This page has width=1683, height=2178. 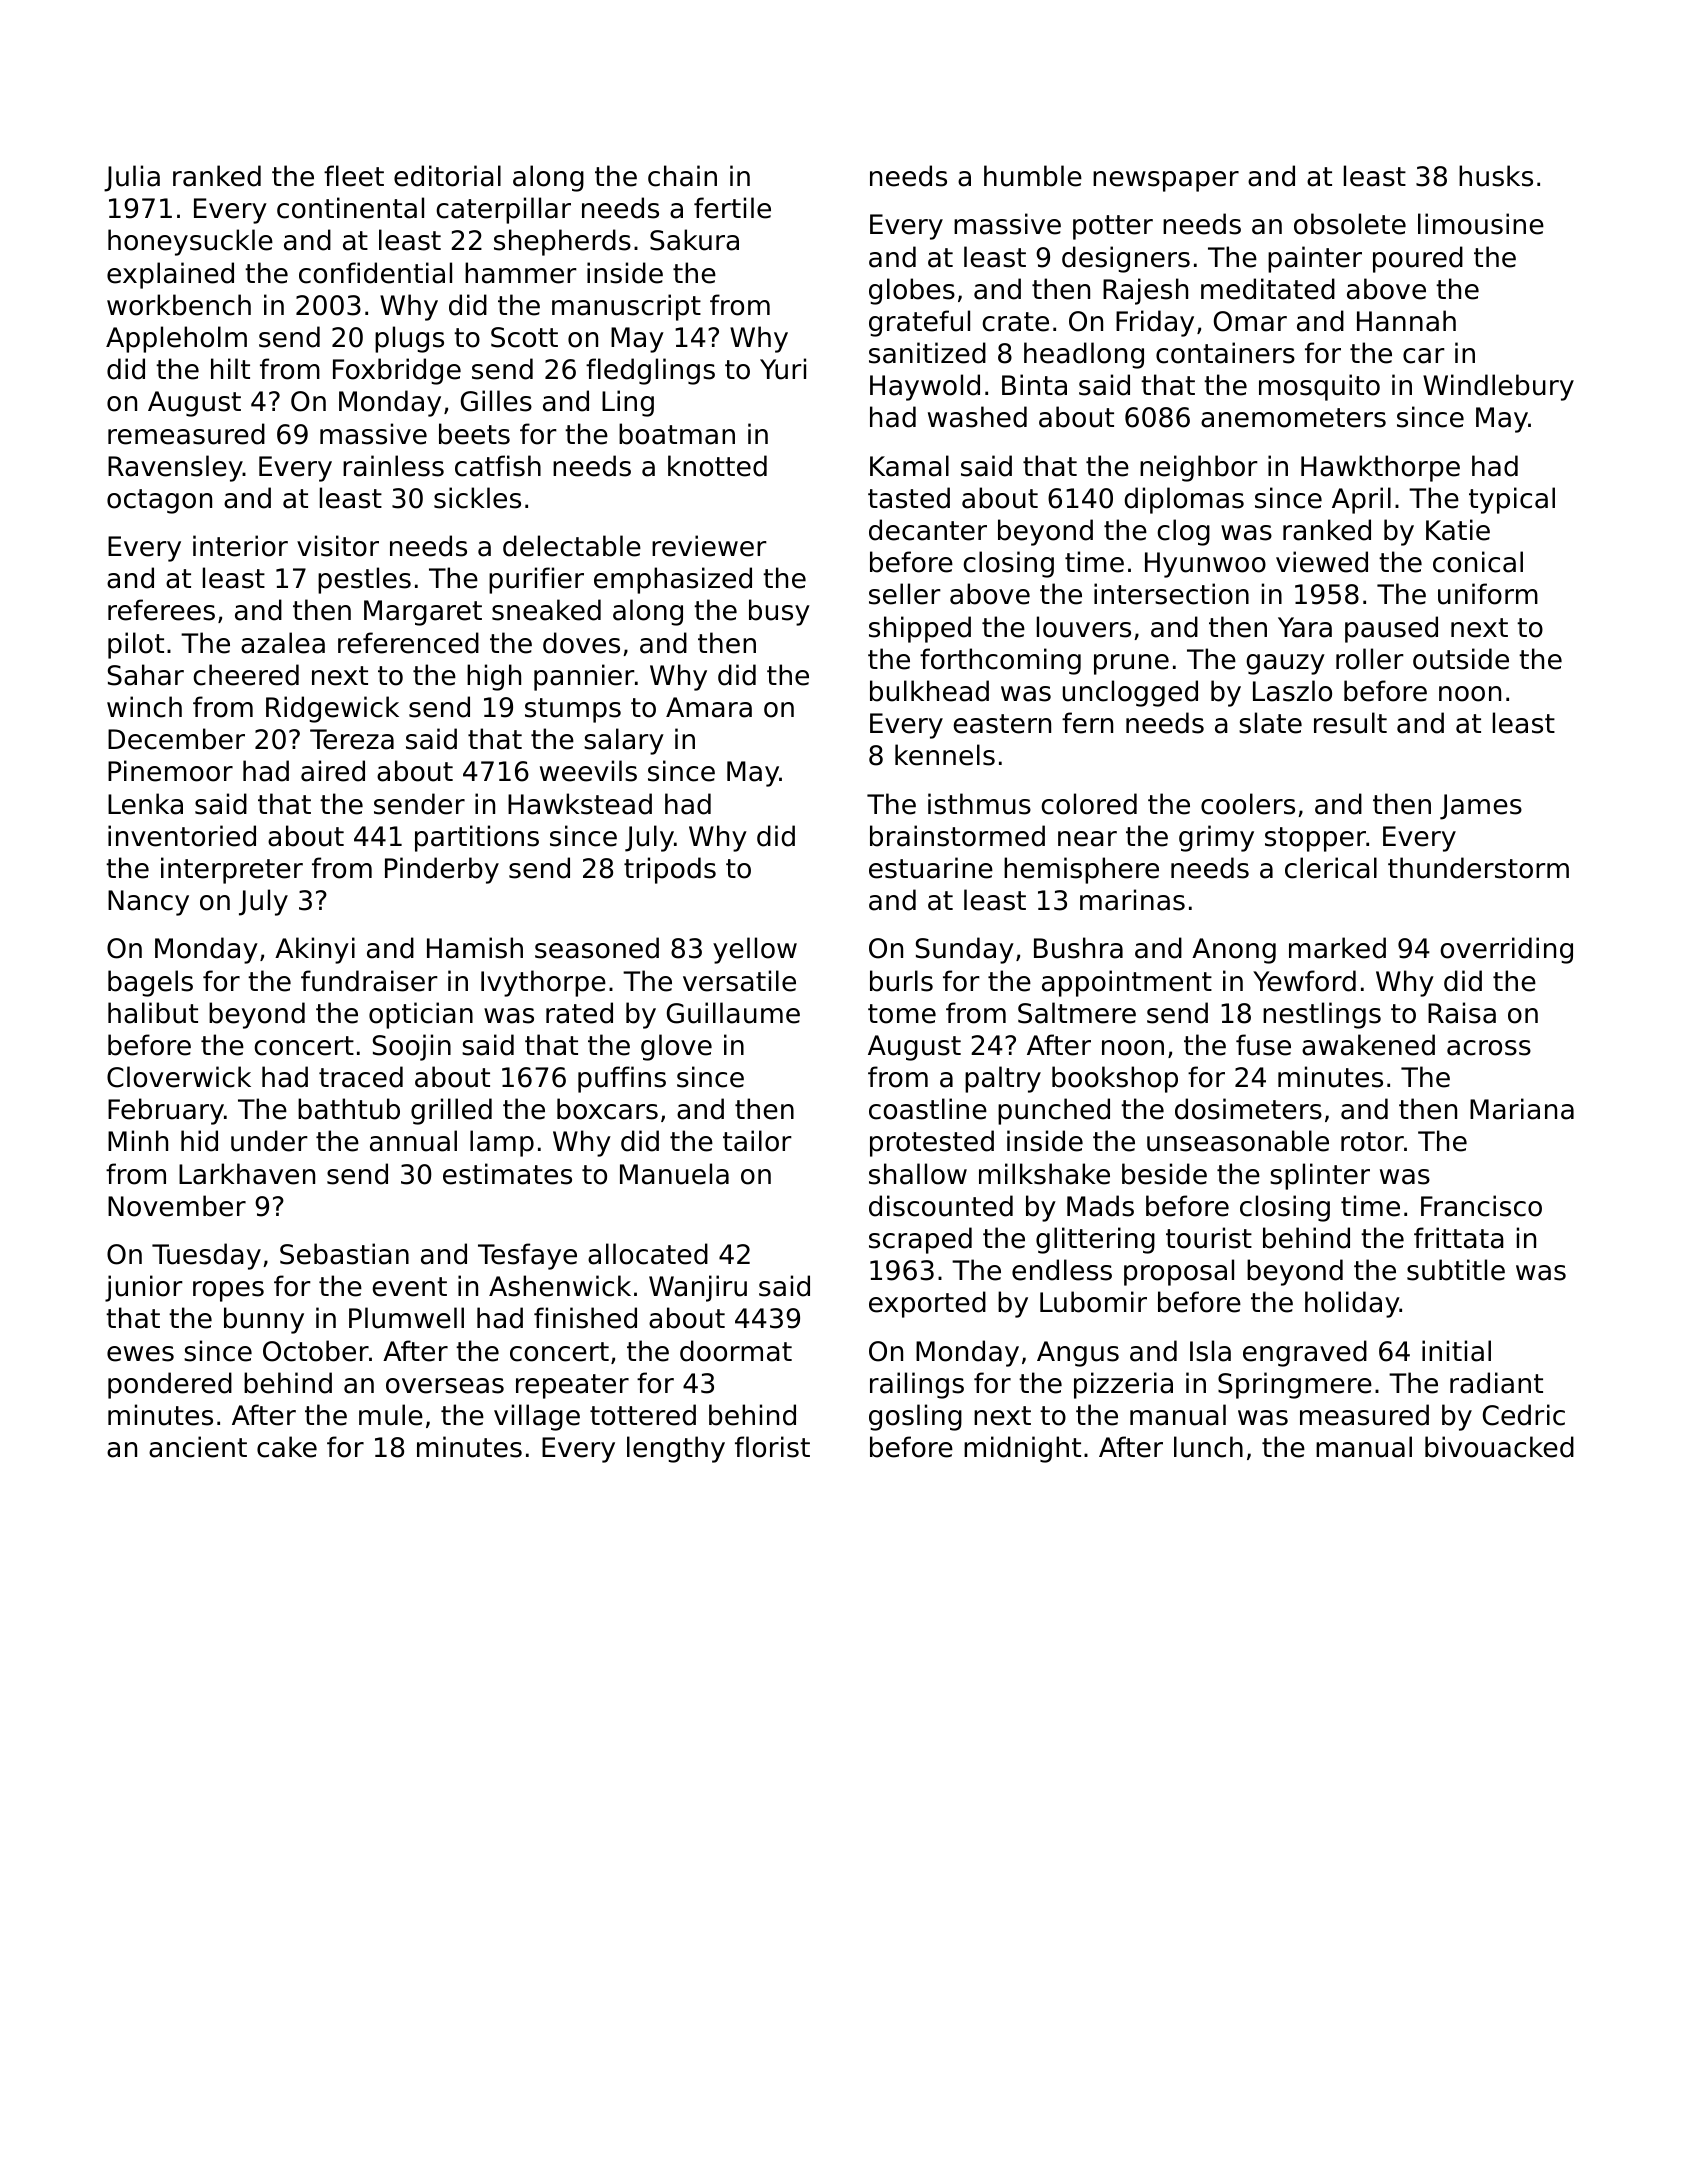 I want to click on dosimeters, so click(x=1248, y=1109).
